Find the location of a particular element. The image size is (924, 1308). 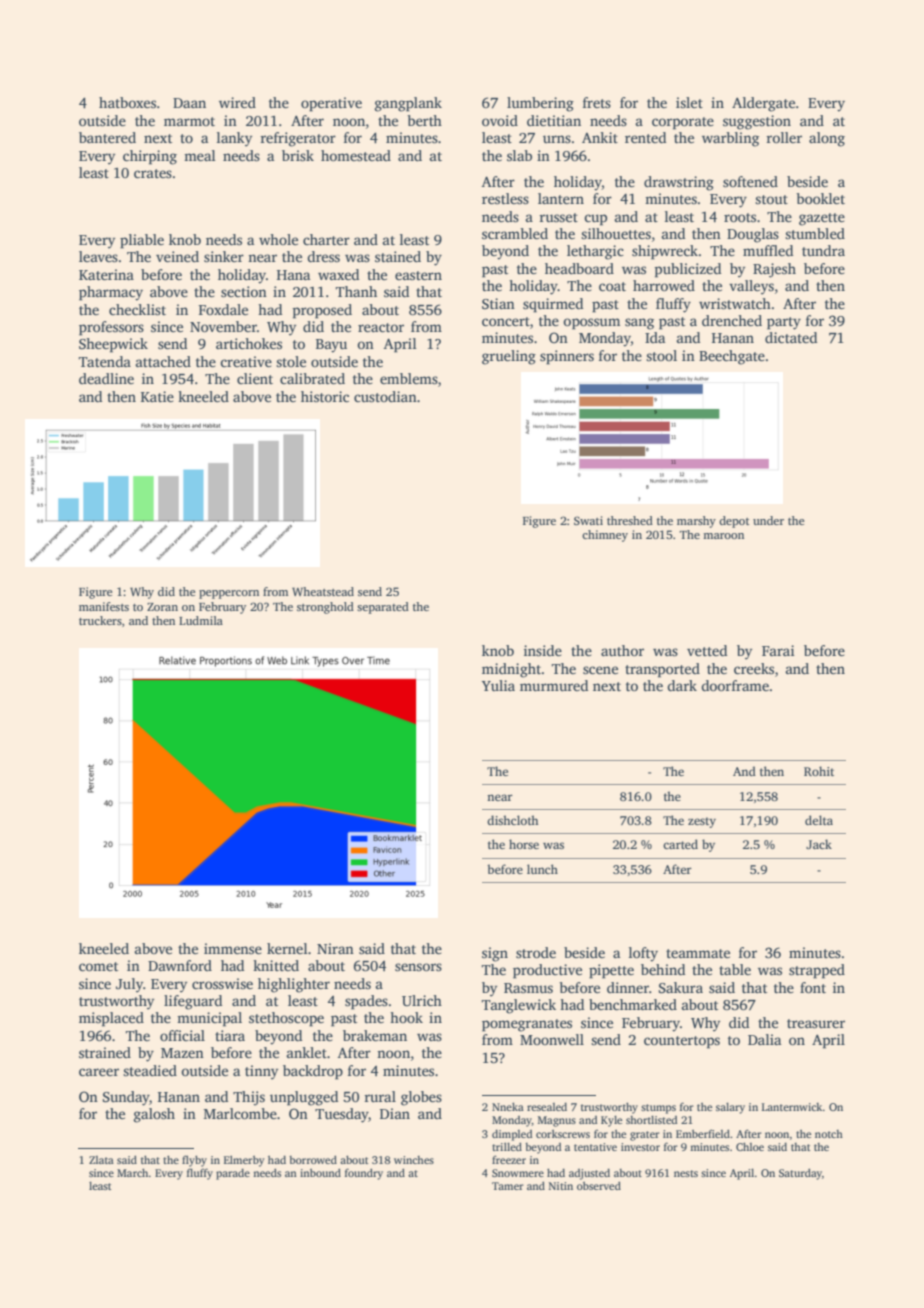

depot is located at coordinates (734, 522).
